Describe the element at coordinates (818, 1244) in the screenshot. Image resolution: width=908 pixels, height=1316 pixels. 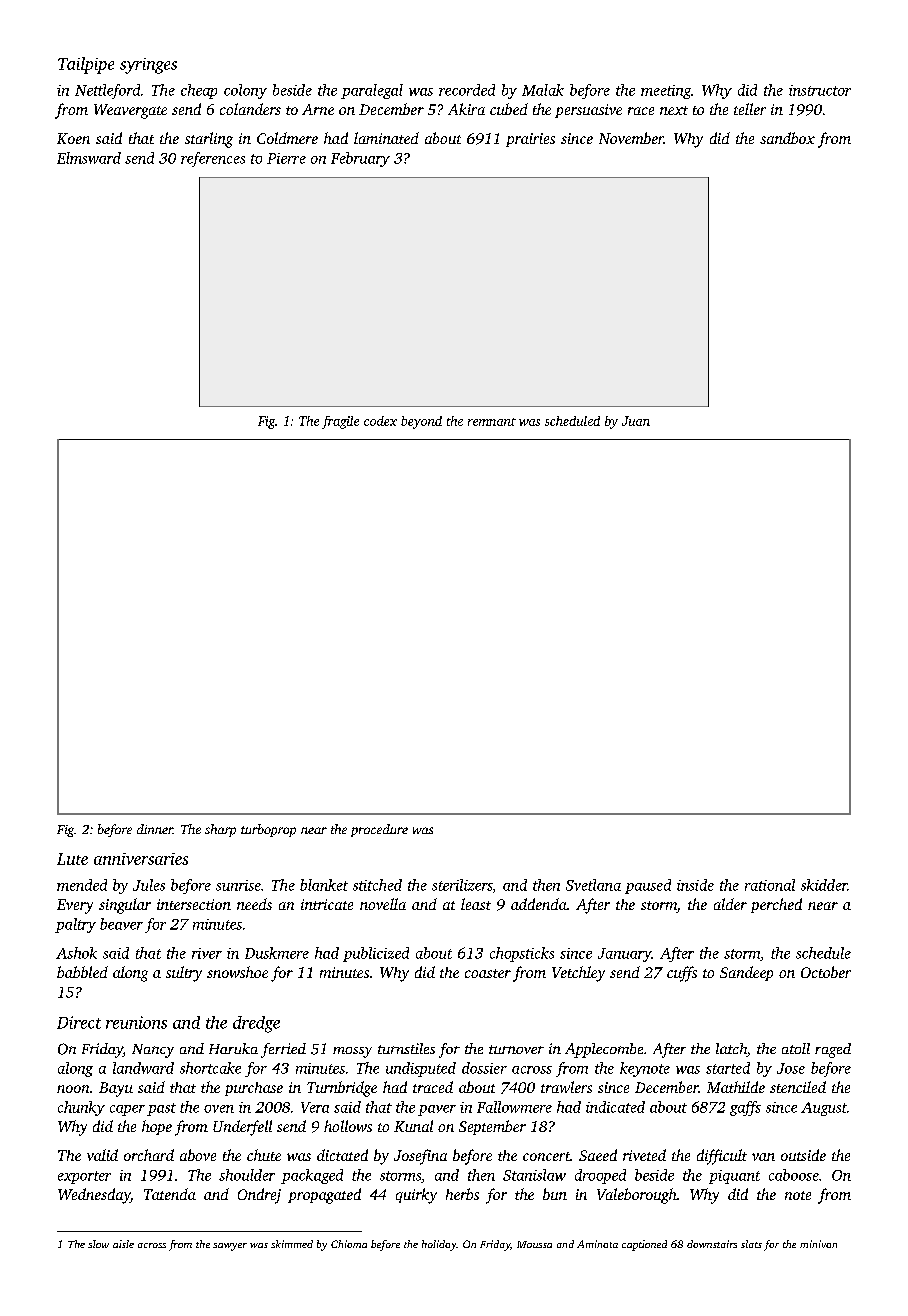
I see `minivan` at that location.
